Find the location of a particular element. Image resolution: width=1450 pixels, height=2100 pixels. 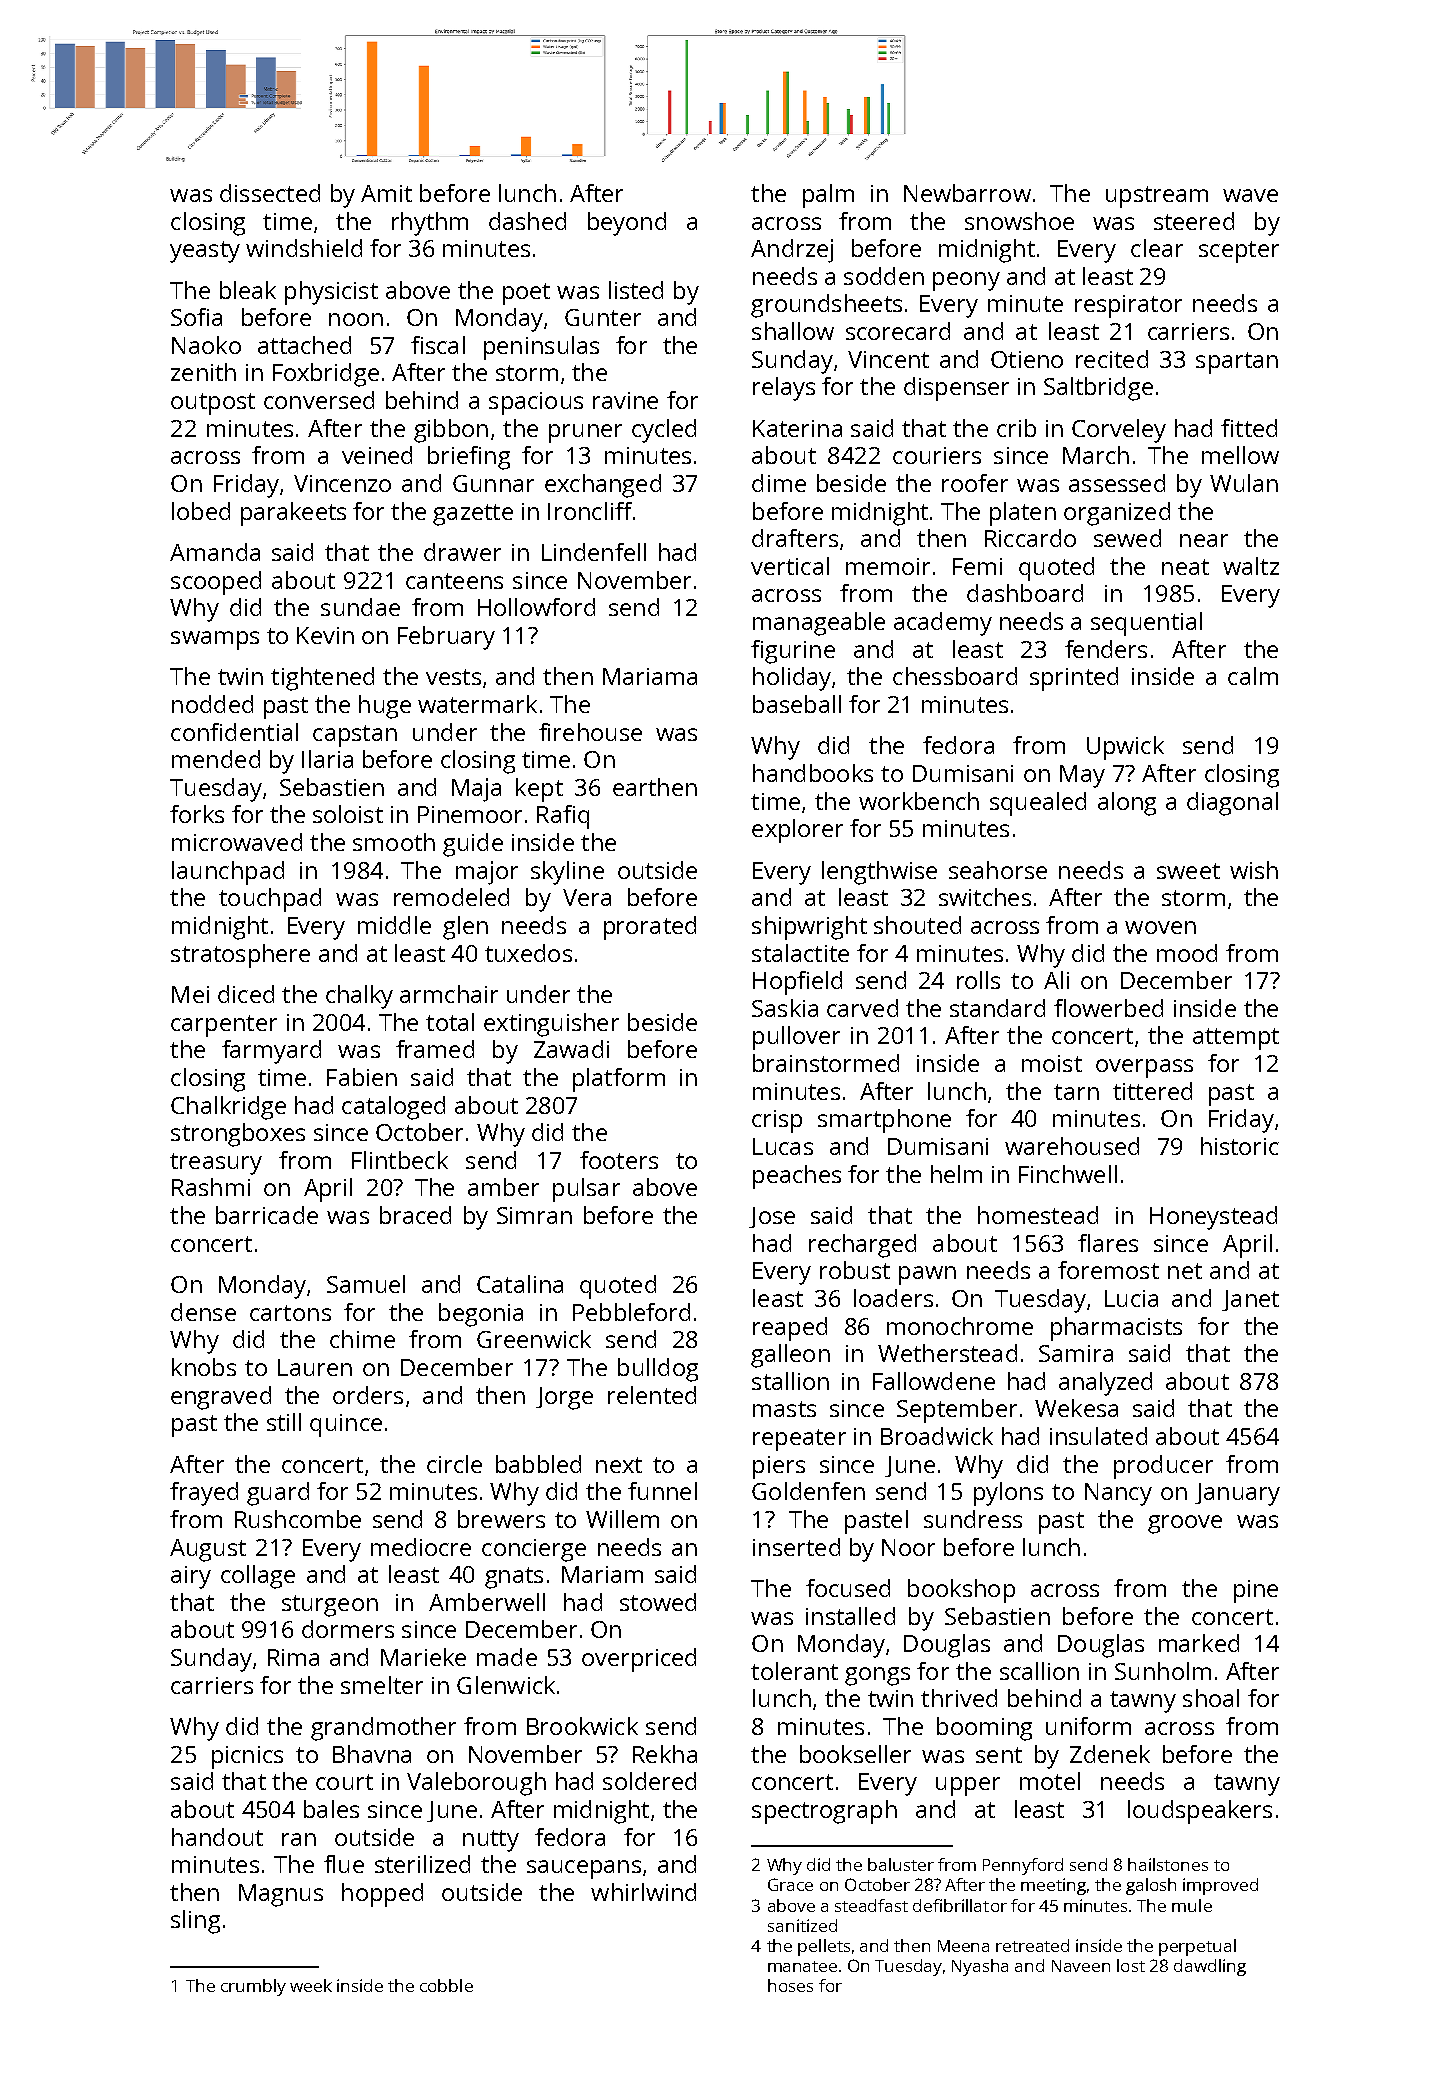

Honeystead is located at coordinates (1213, 1218).
